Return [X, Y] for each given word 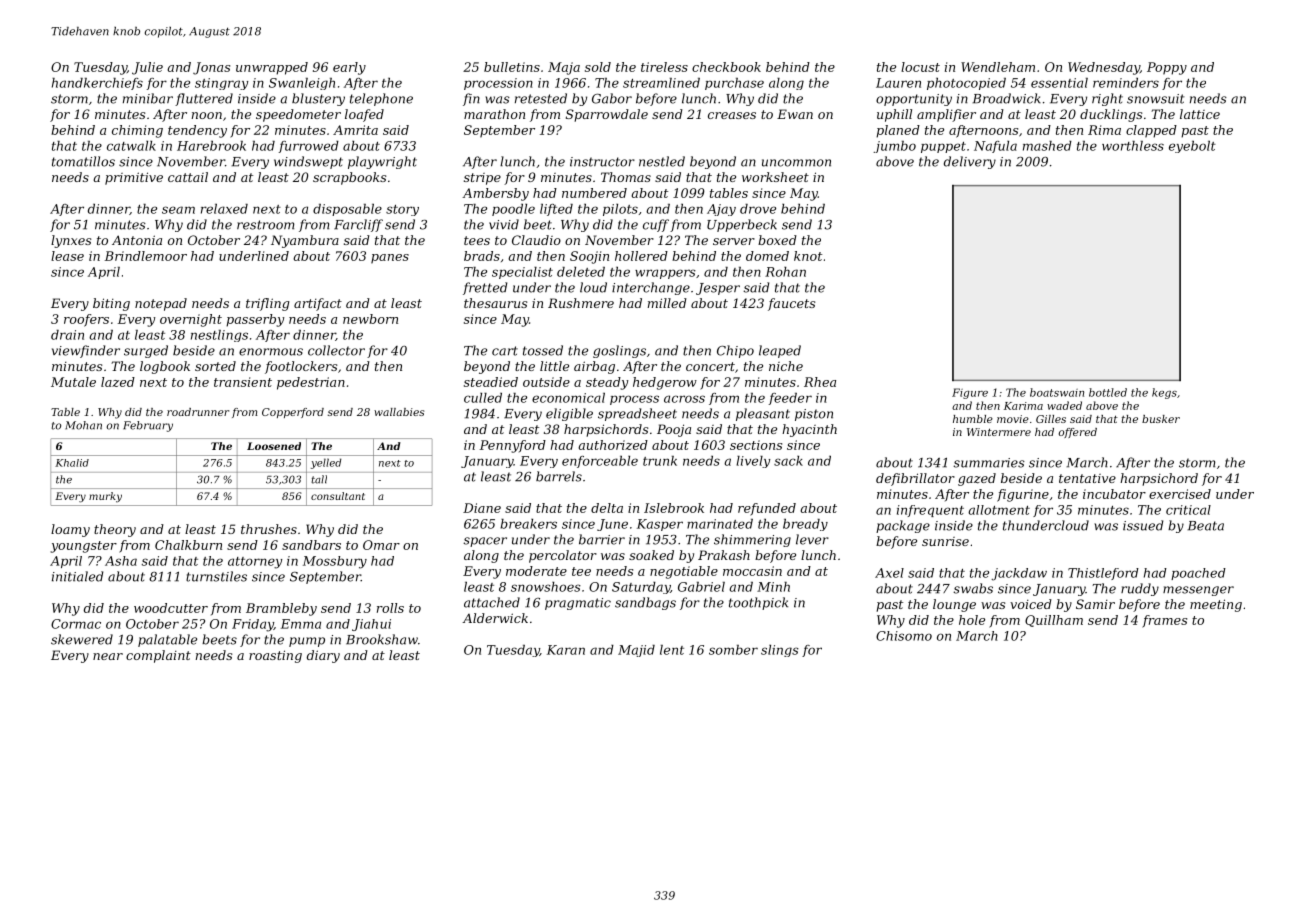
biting [111, 304]
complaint [158, 656]
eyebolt [1192, 147]
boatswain [1057, 392]
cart [505, 351]
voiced [1031, 604]
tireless [664, 67]
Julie [147, 68]
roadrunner [198, 412]
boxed [777, 240]
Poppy [1167, 68]
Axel [889, 573]
